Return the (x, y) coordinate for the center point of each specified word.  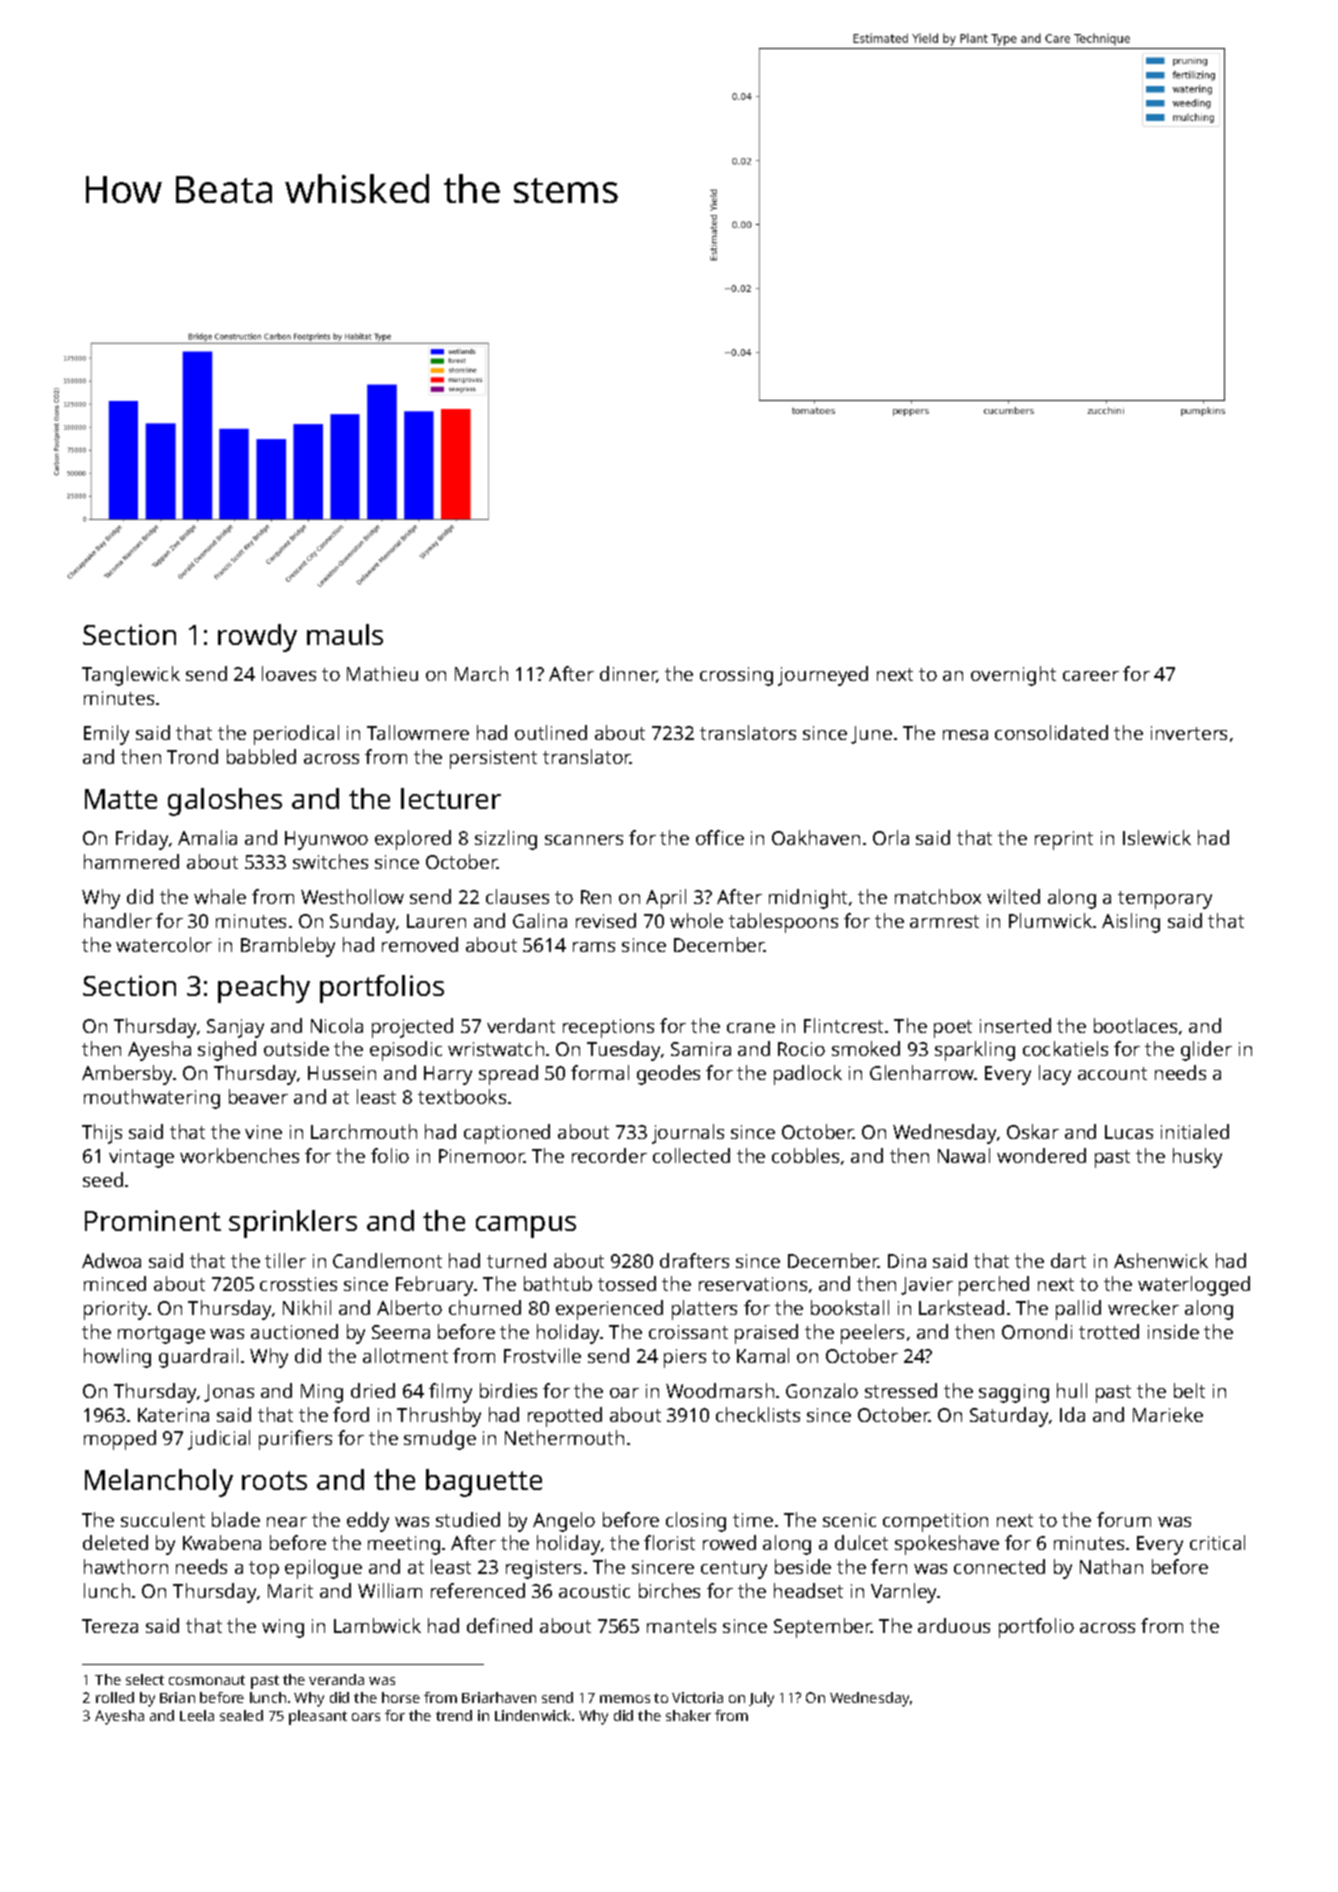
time (753, 1520)
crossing (736, 676)
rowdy (257, 638)
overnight (1013, 676)
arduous (954, 1625)
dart (1068, 1260)
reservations (753, 1284)
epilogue (323, 1569)
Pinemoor (481, 1156)
